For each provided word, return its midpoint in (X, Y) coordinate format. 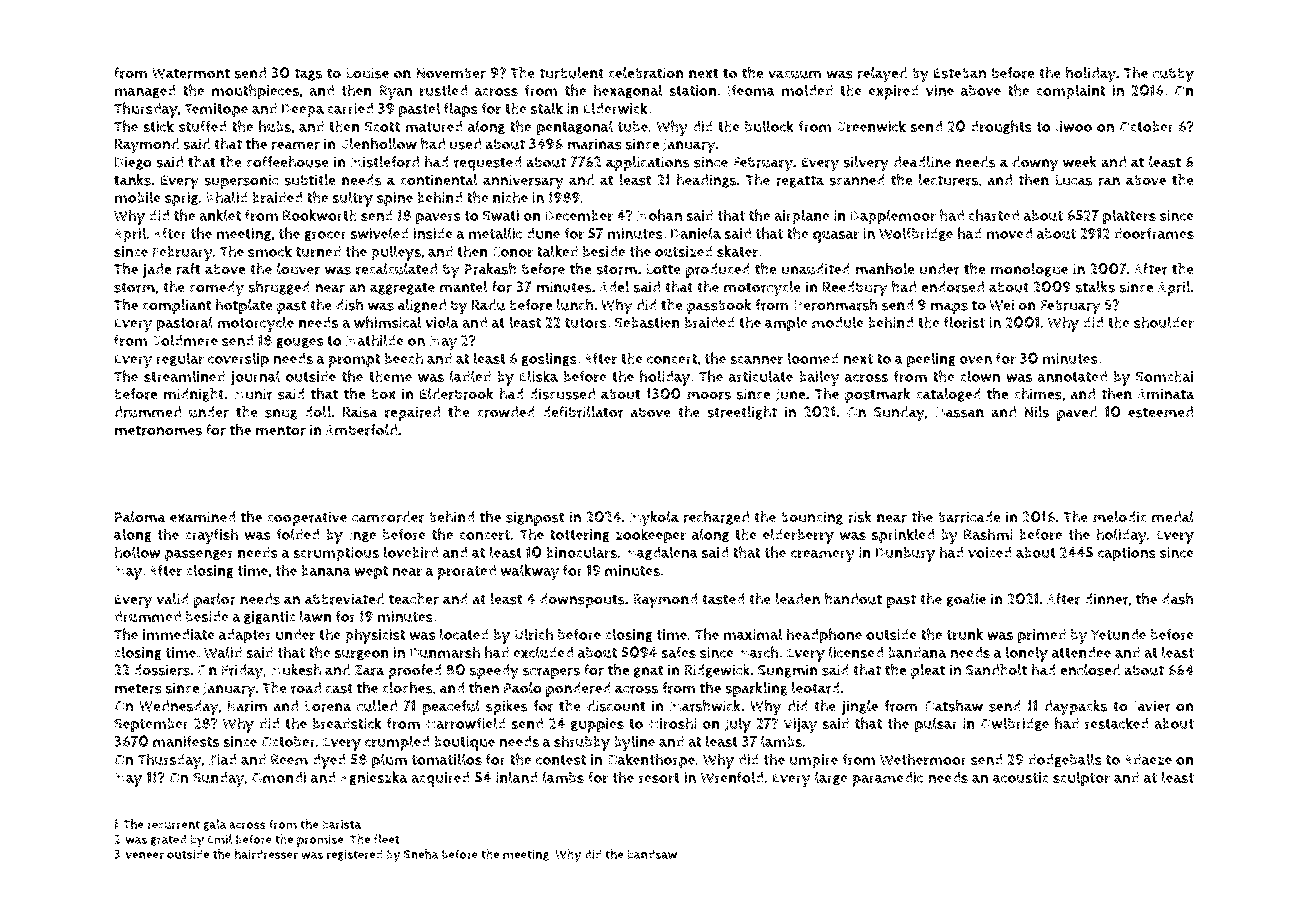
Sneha (421, 854)
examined (202, 517)
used (465, 144)
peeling (931, 360)
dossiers (162, 670)
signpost (535, 518)
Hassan (959, 412)
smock (270, 251)
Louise (367, 73)
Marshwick (705, 706)
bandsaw (652, 854)
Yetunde (1118, 634)
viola (442, 322)
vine (940, 90)
